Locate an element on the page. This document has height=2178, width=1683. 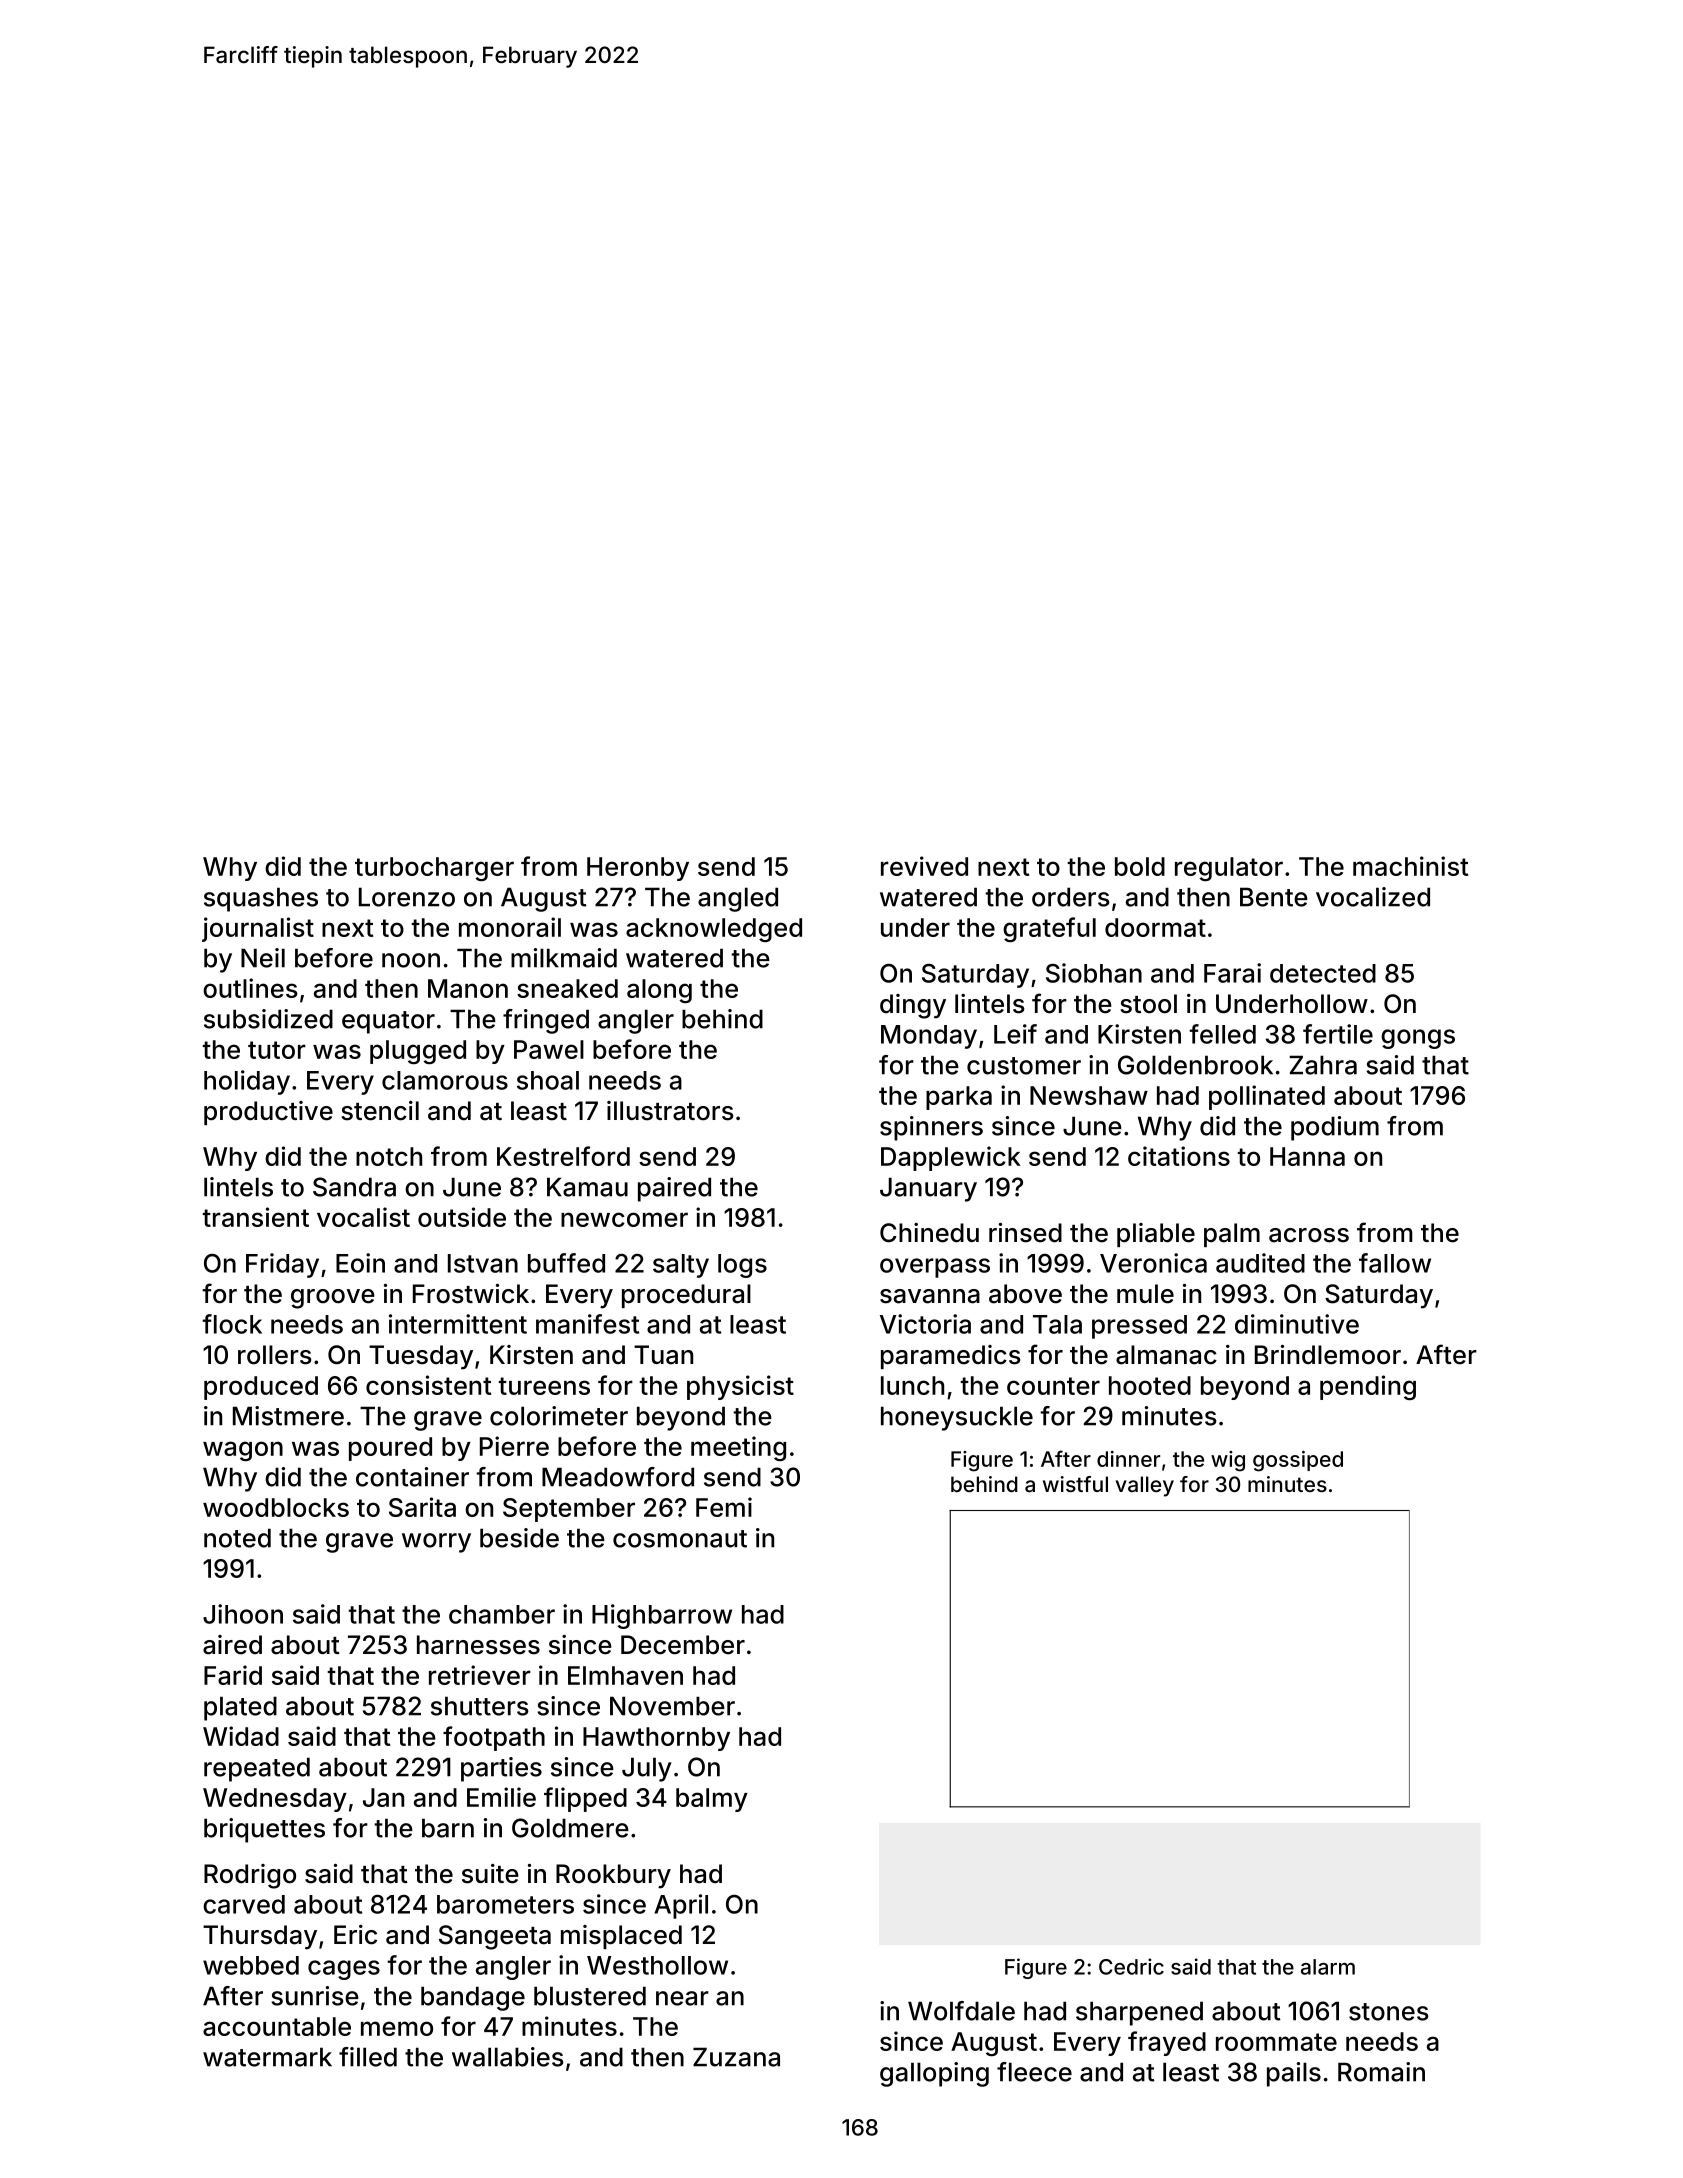
suite is located at coordinates (490, 1874).
